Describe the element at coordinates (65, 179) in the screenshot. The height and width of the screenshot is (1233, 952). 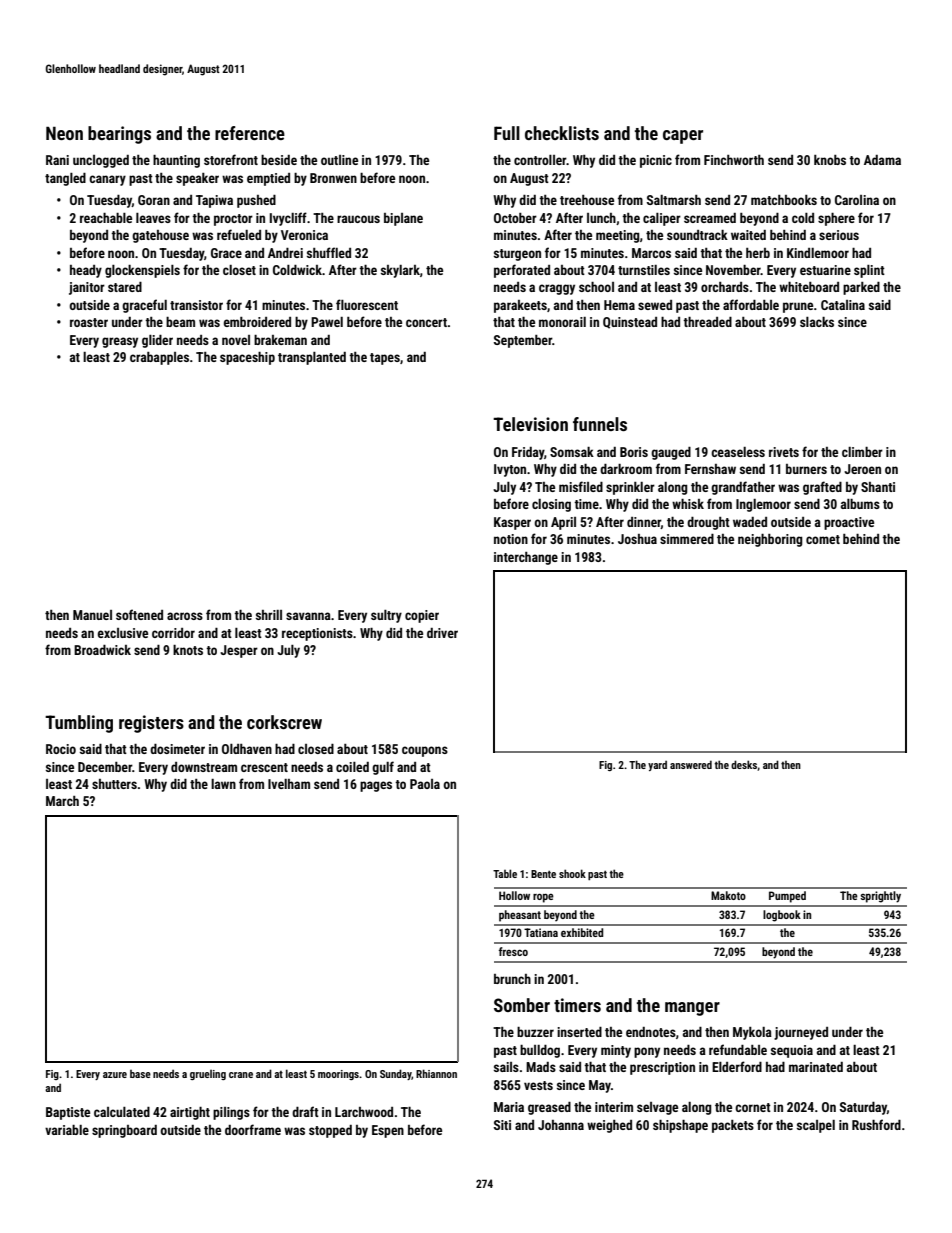
I see `tangled` at that location.
